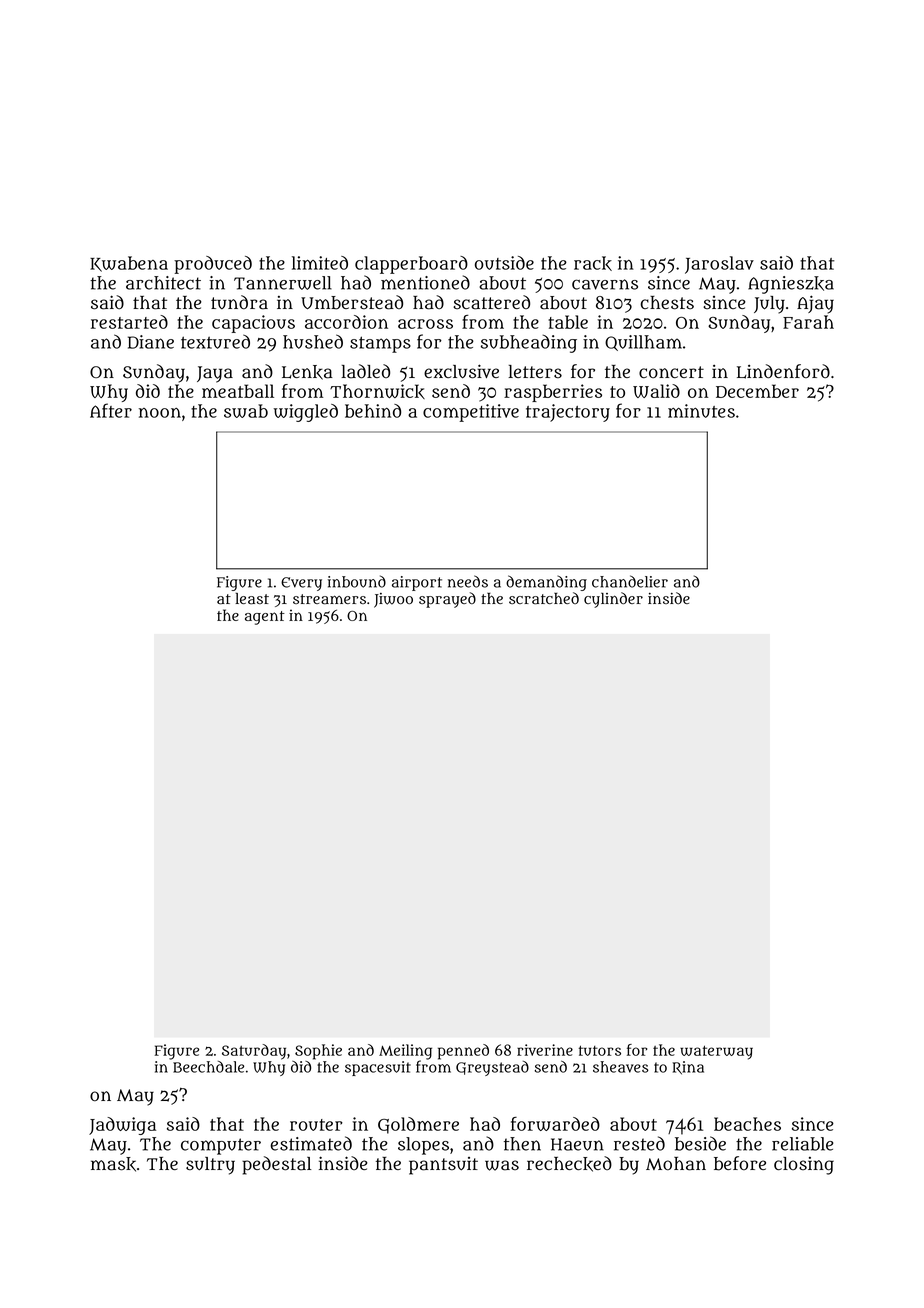 This page has width=924, height=1308. Describe the element at coordinates (254, 1052) in the page. I see `Saturday` at that location.
